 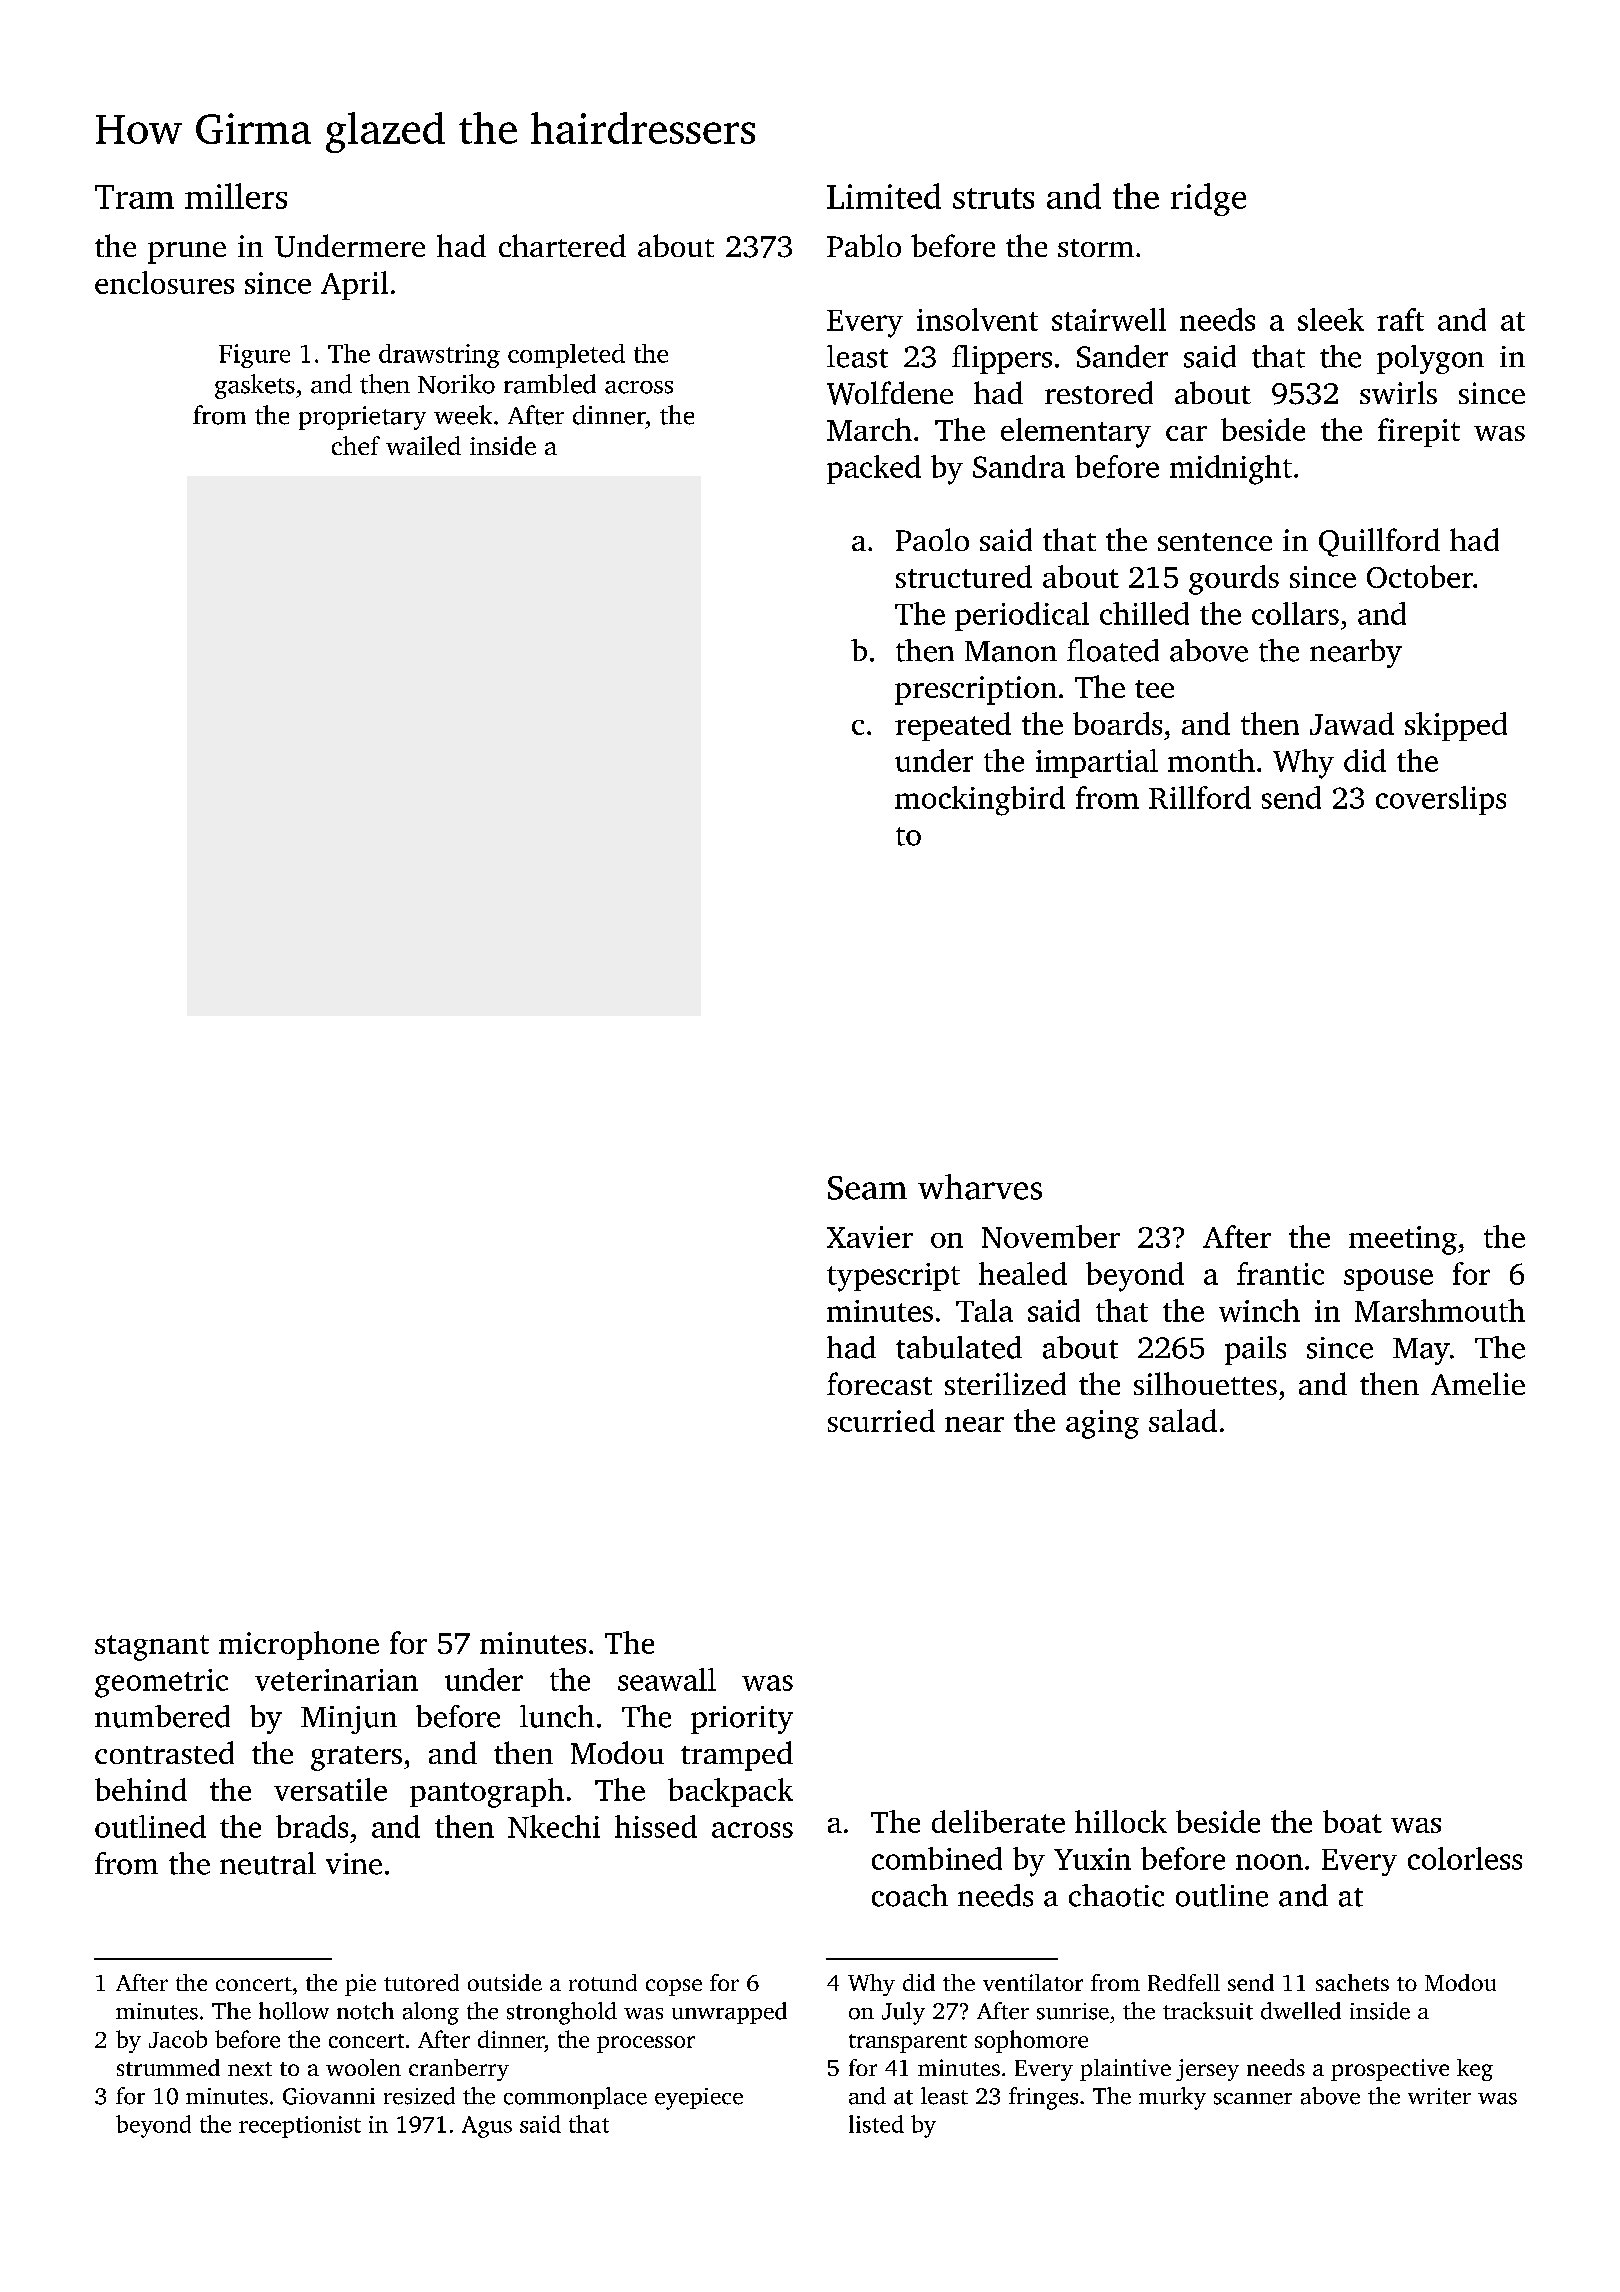 What do you see at coordinates (463, 415) in the screenshot?
I see `week` at bounding box center [463, 415].
